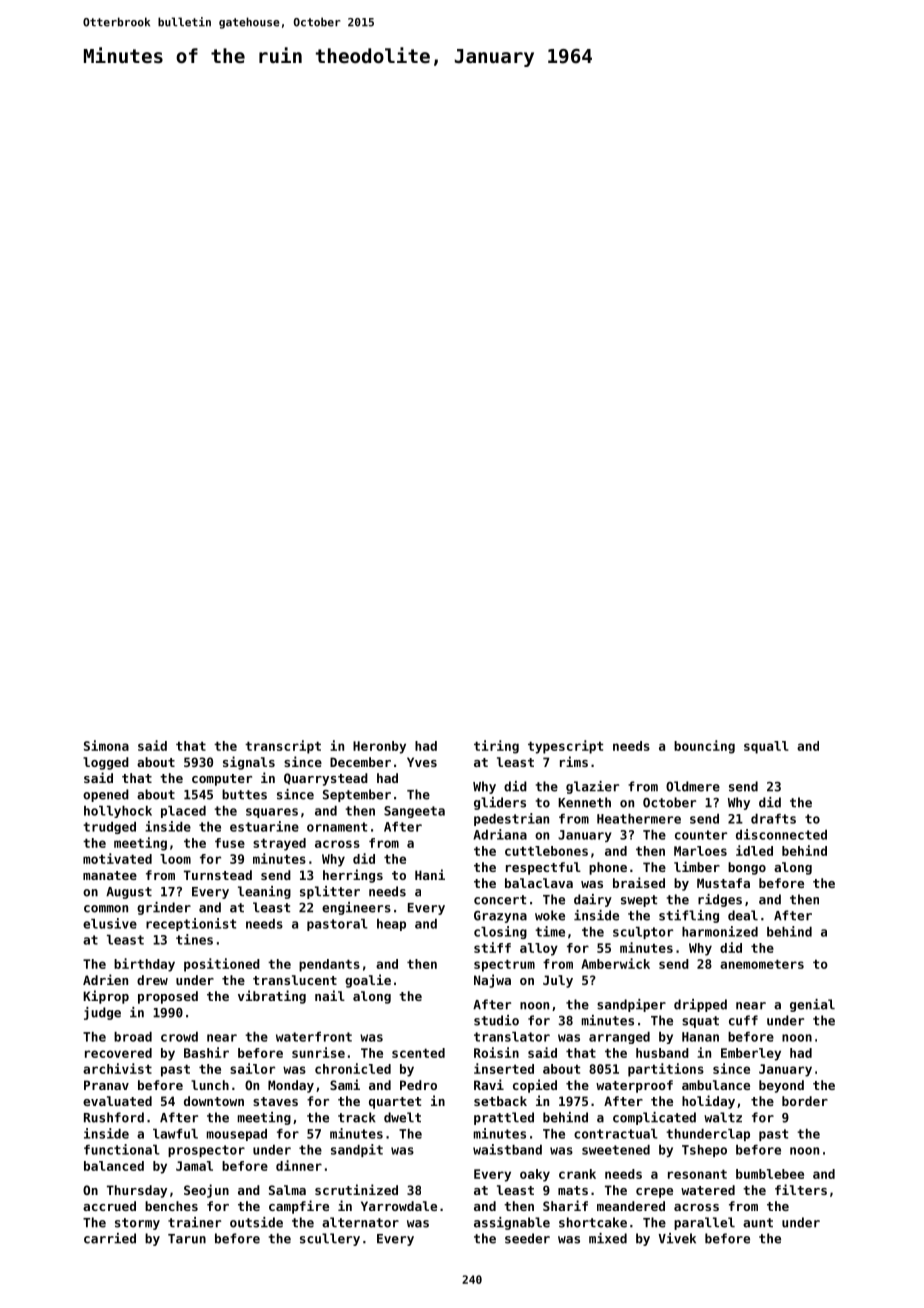 The width and height of the screenshot is (924, 1308). I want to click on gliders, so click(500, 803).
